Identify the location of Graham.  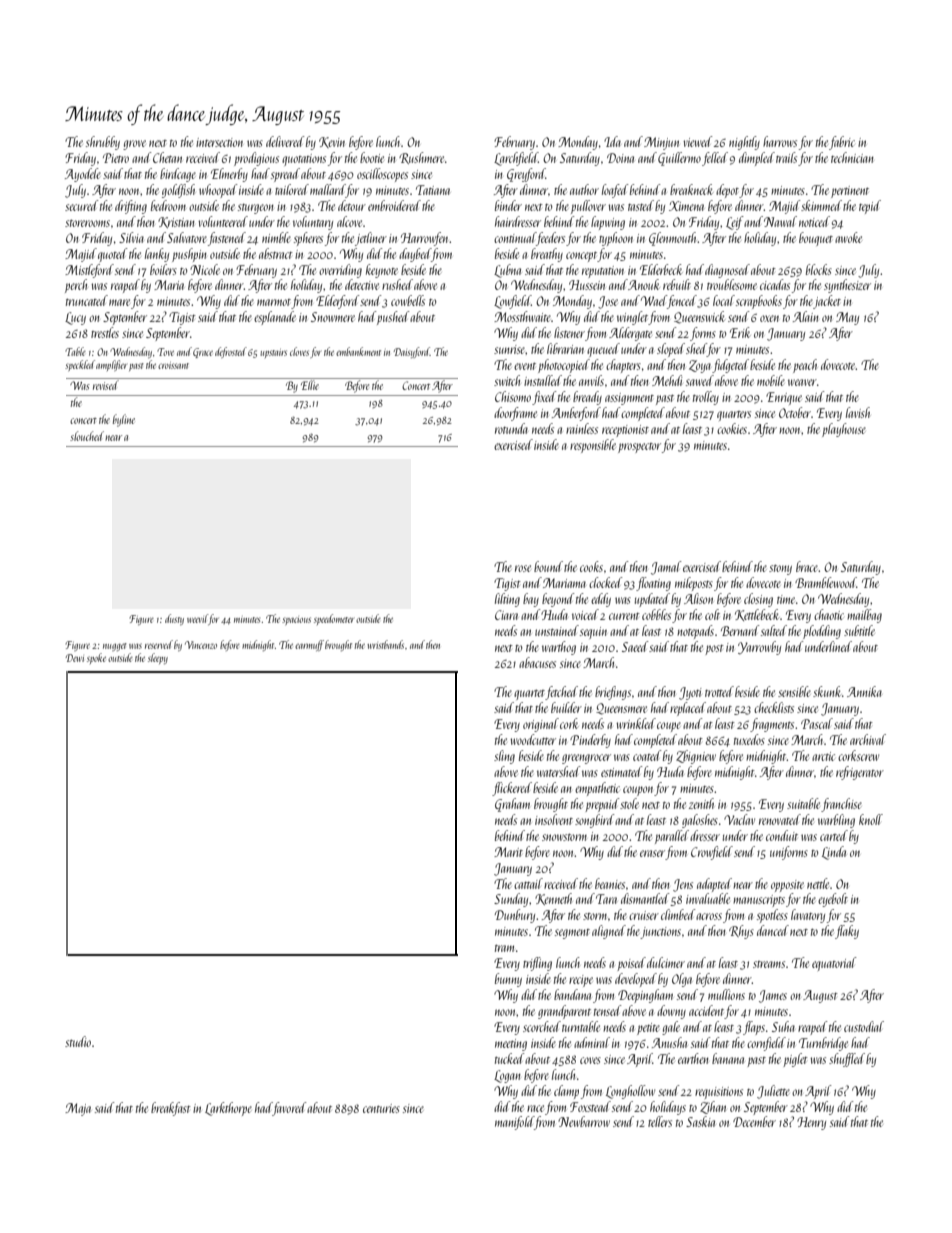
(512, 805).
